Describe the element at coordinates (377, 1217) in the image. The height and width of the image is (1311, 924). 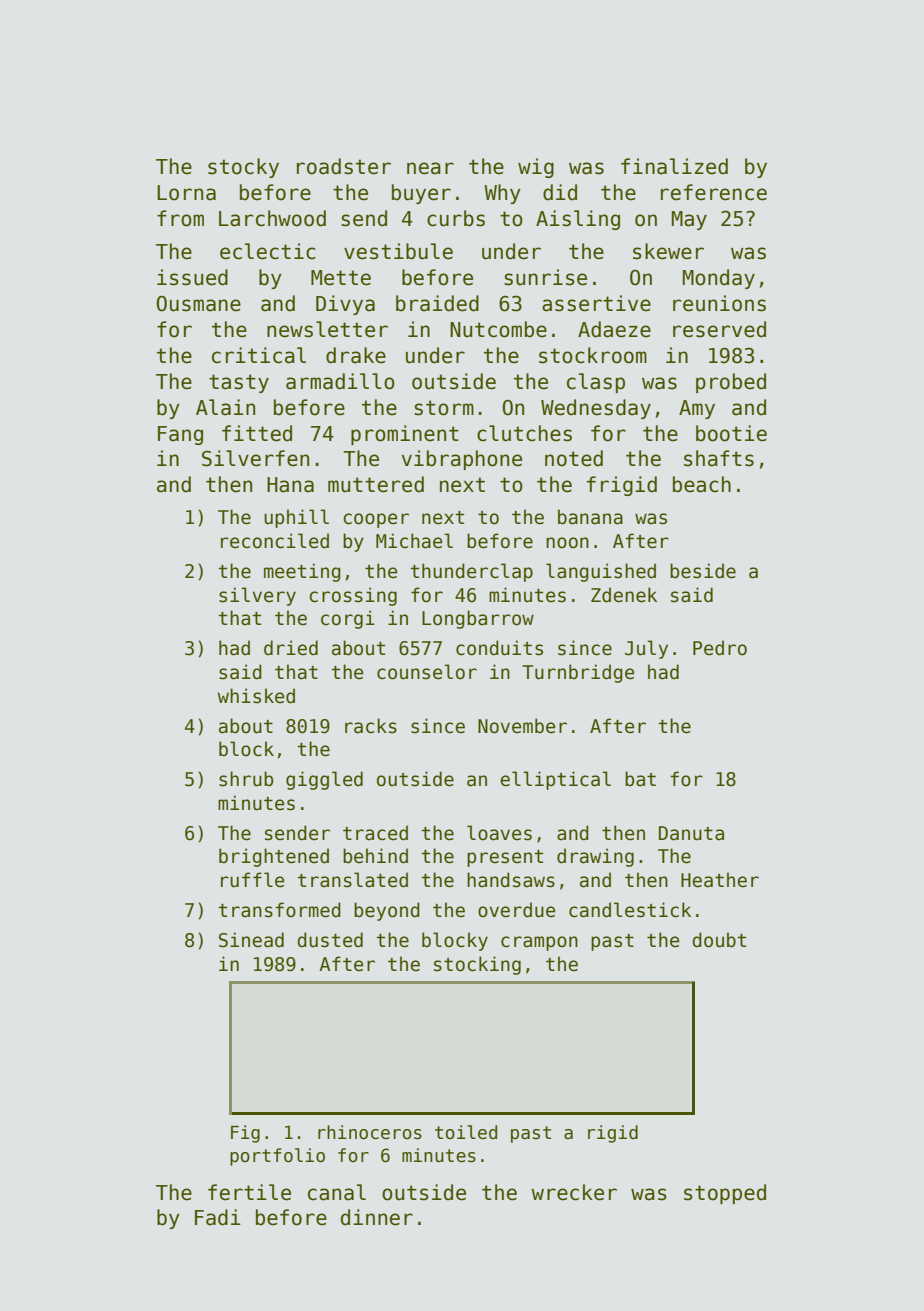
I see `dinner` at that location.
